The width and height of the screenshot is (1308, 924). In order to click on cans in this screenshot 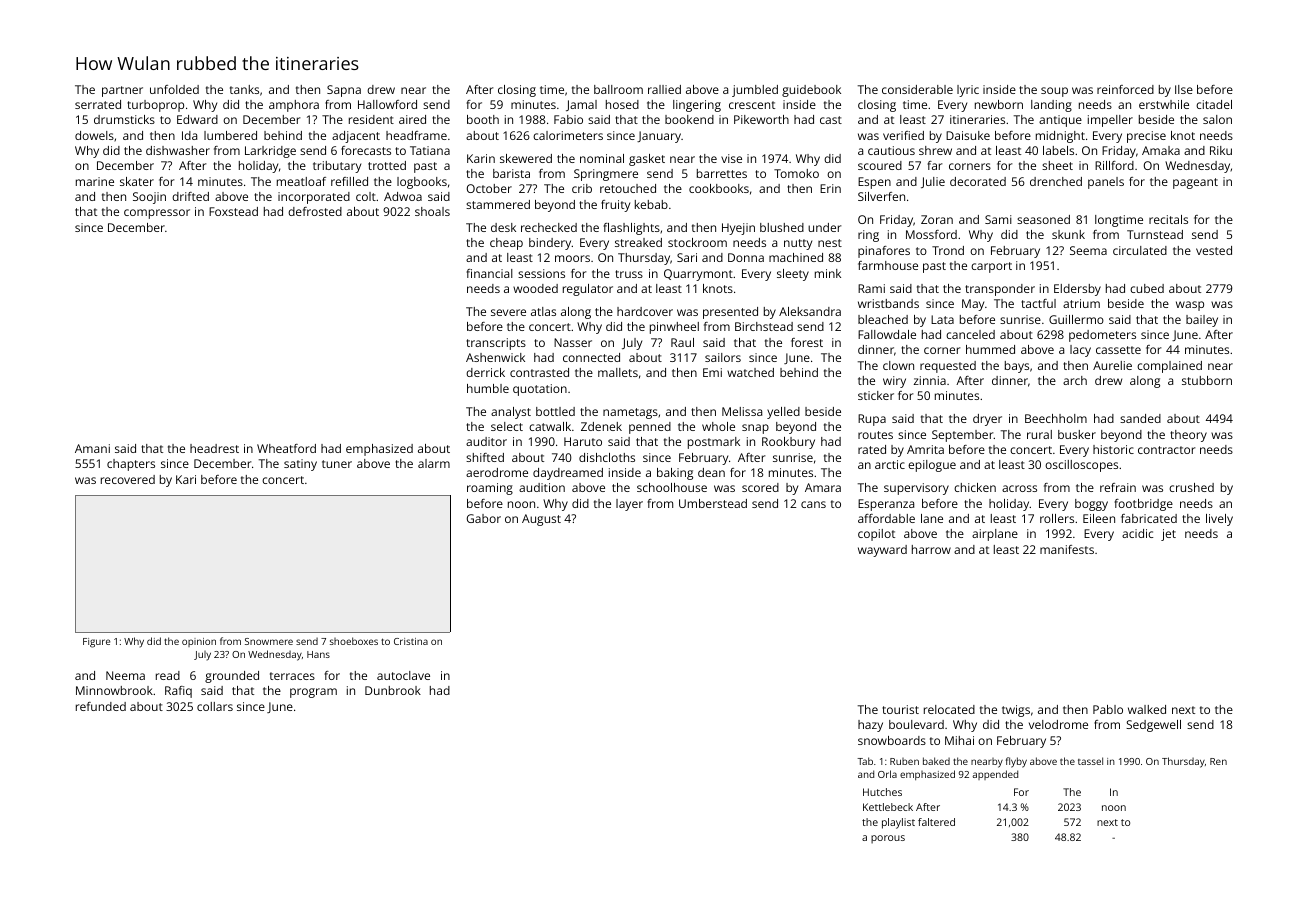, I will do `click(813, 504)`.
